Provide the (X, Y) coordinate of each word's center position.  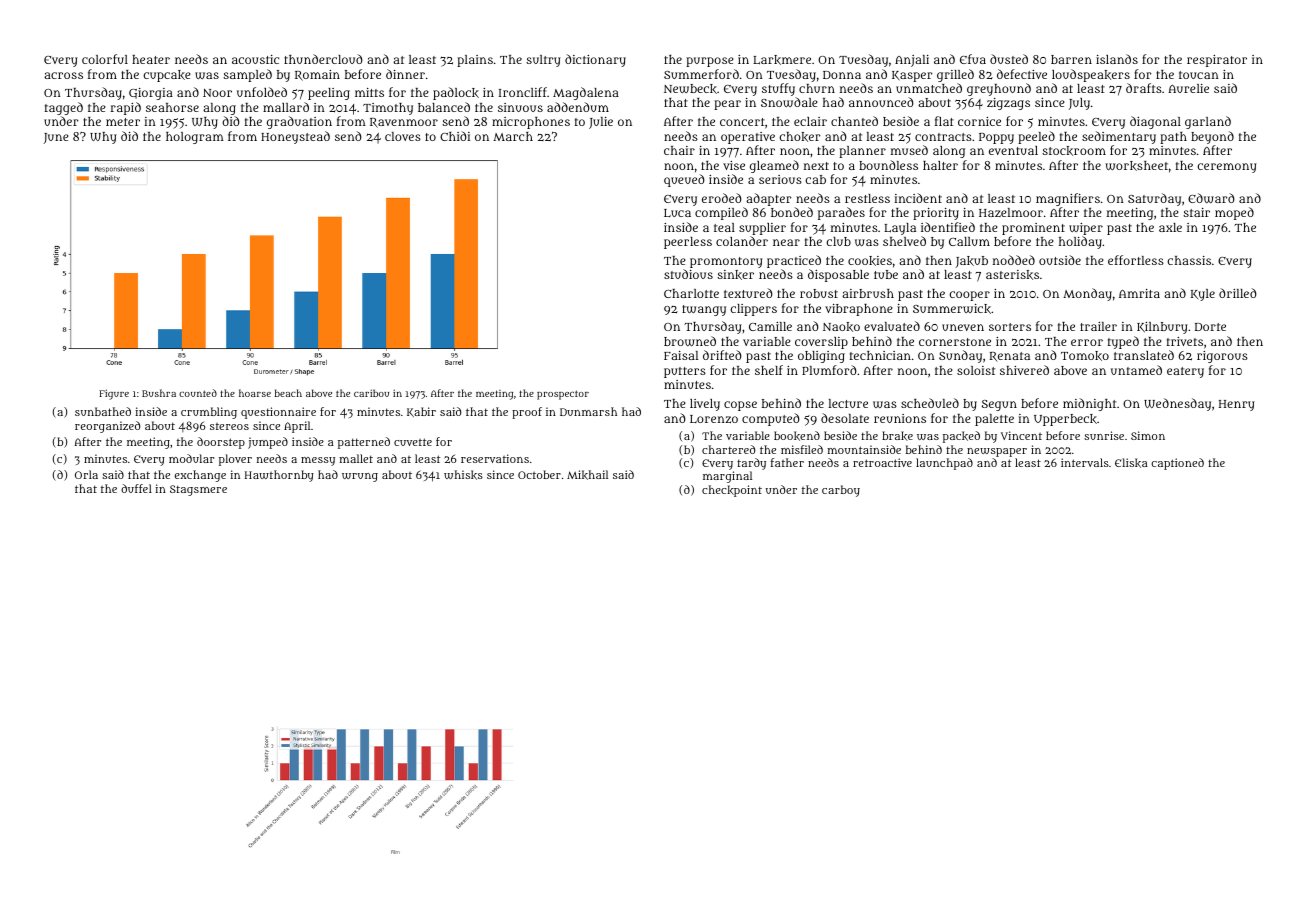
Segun (999, 405)
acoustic (255, 59)
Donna (842, 75)
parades (841, 213)
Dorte (1210, 327)
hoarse (255, 393)
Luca (677, 213)
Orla (86, 474)
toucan (1199, 75)
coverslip (821, 343)
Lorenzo (714, 419)
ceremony (1227, 168)
